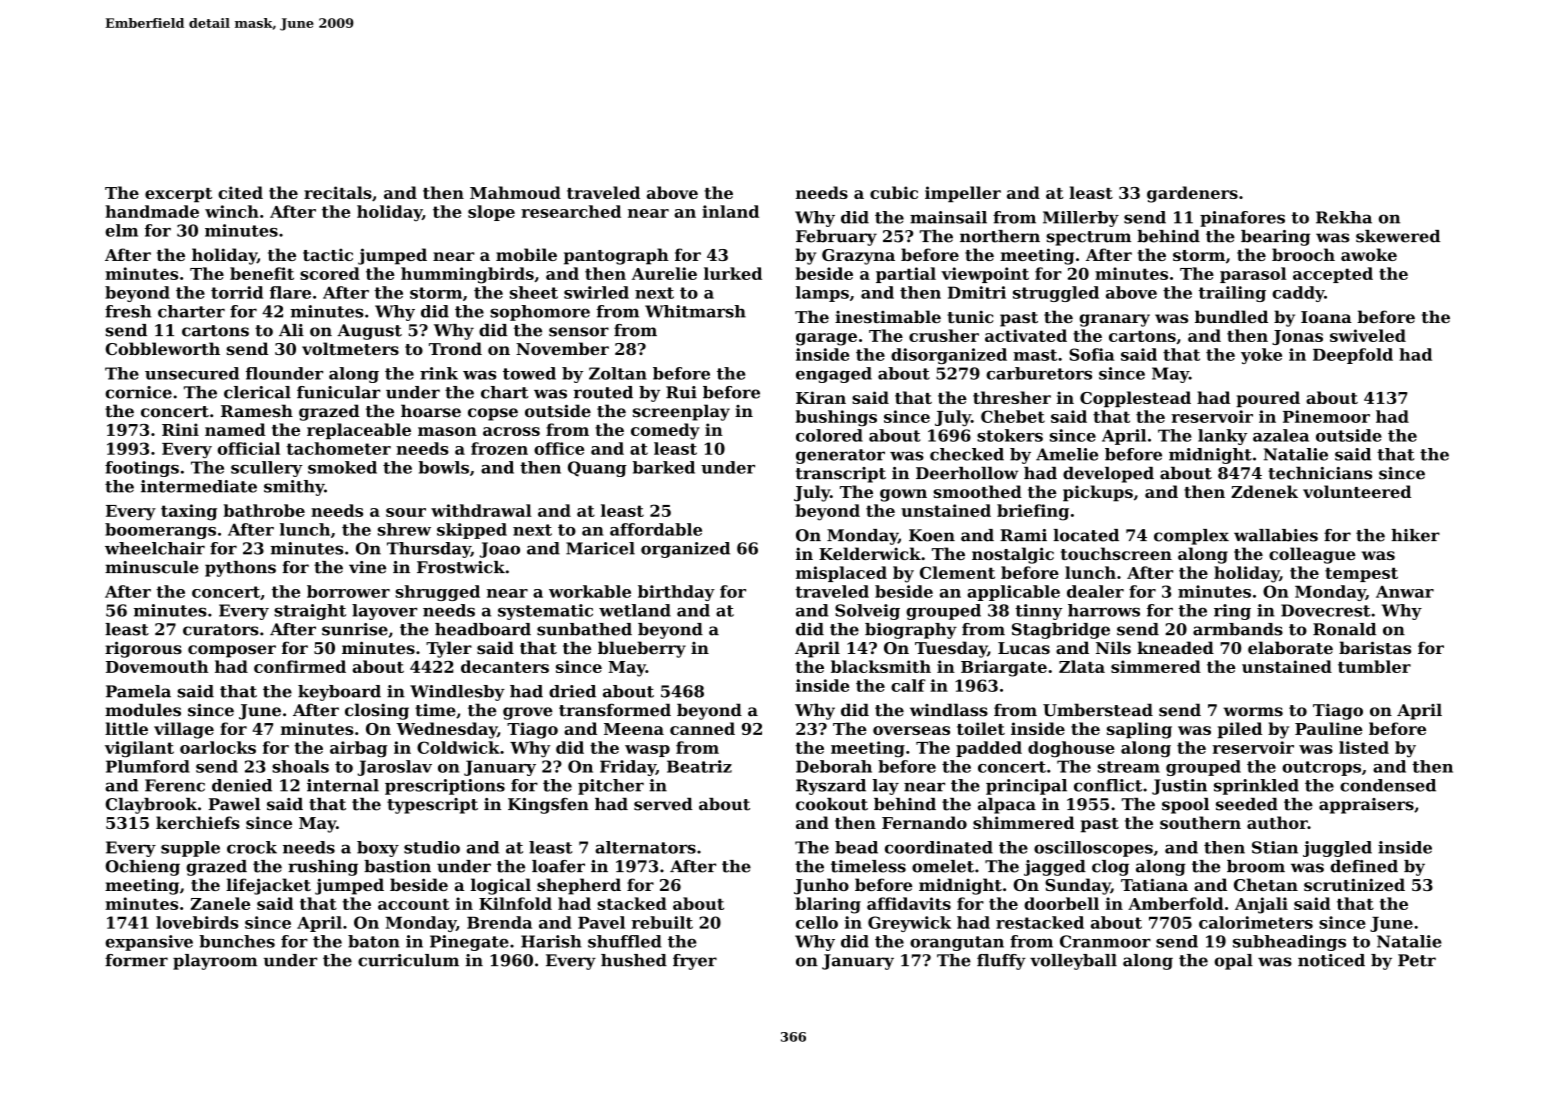  I want to click on Deepfold, so click(1353, 356).
